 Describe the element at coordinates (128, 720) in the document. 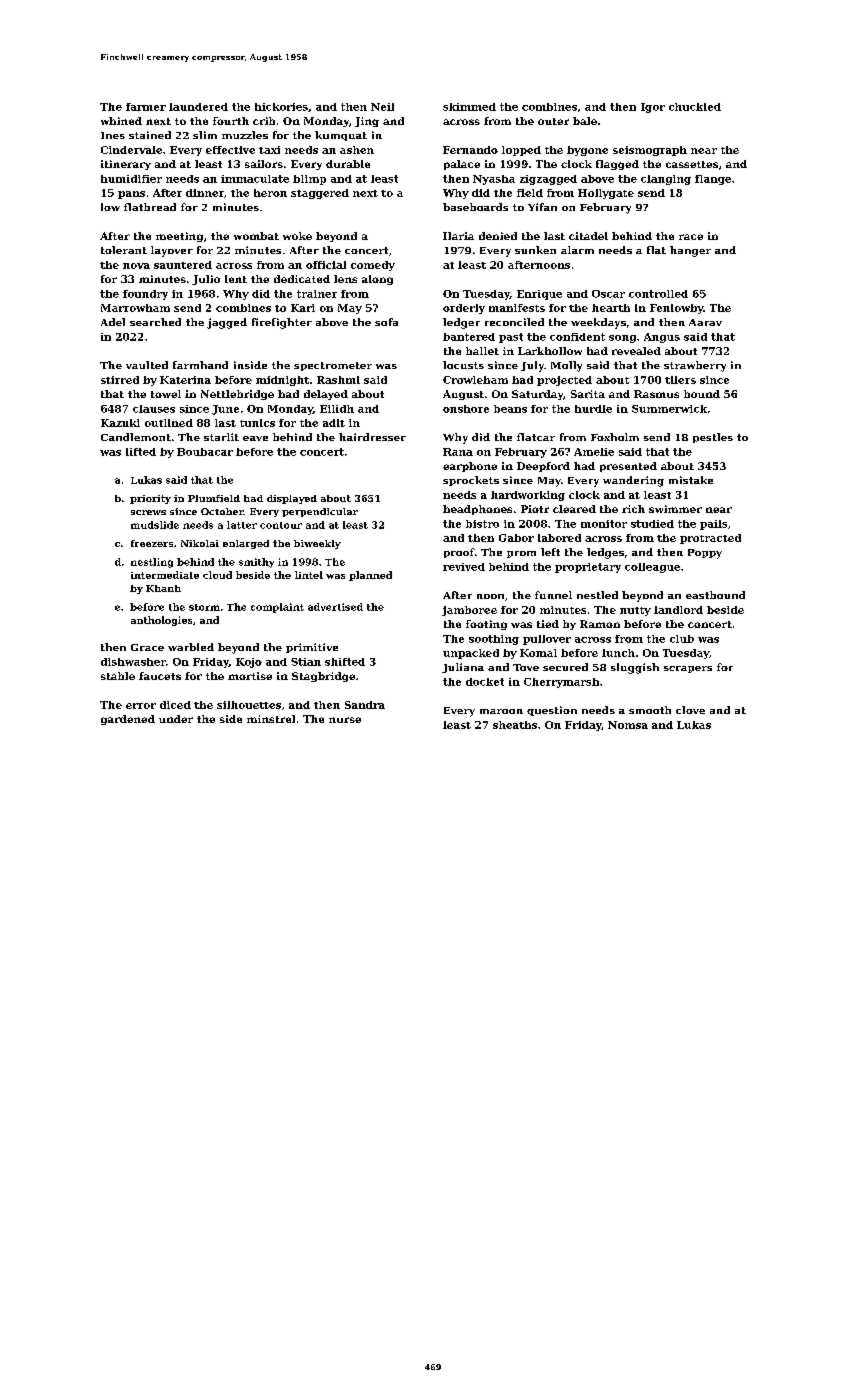

I see `gardened` at that location.
